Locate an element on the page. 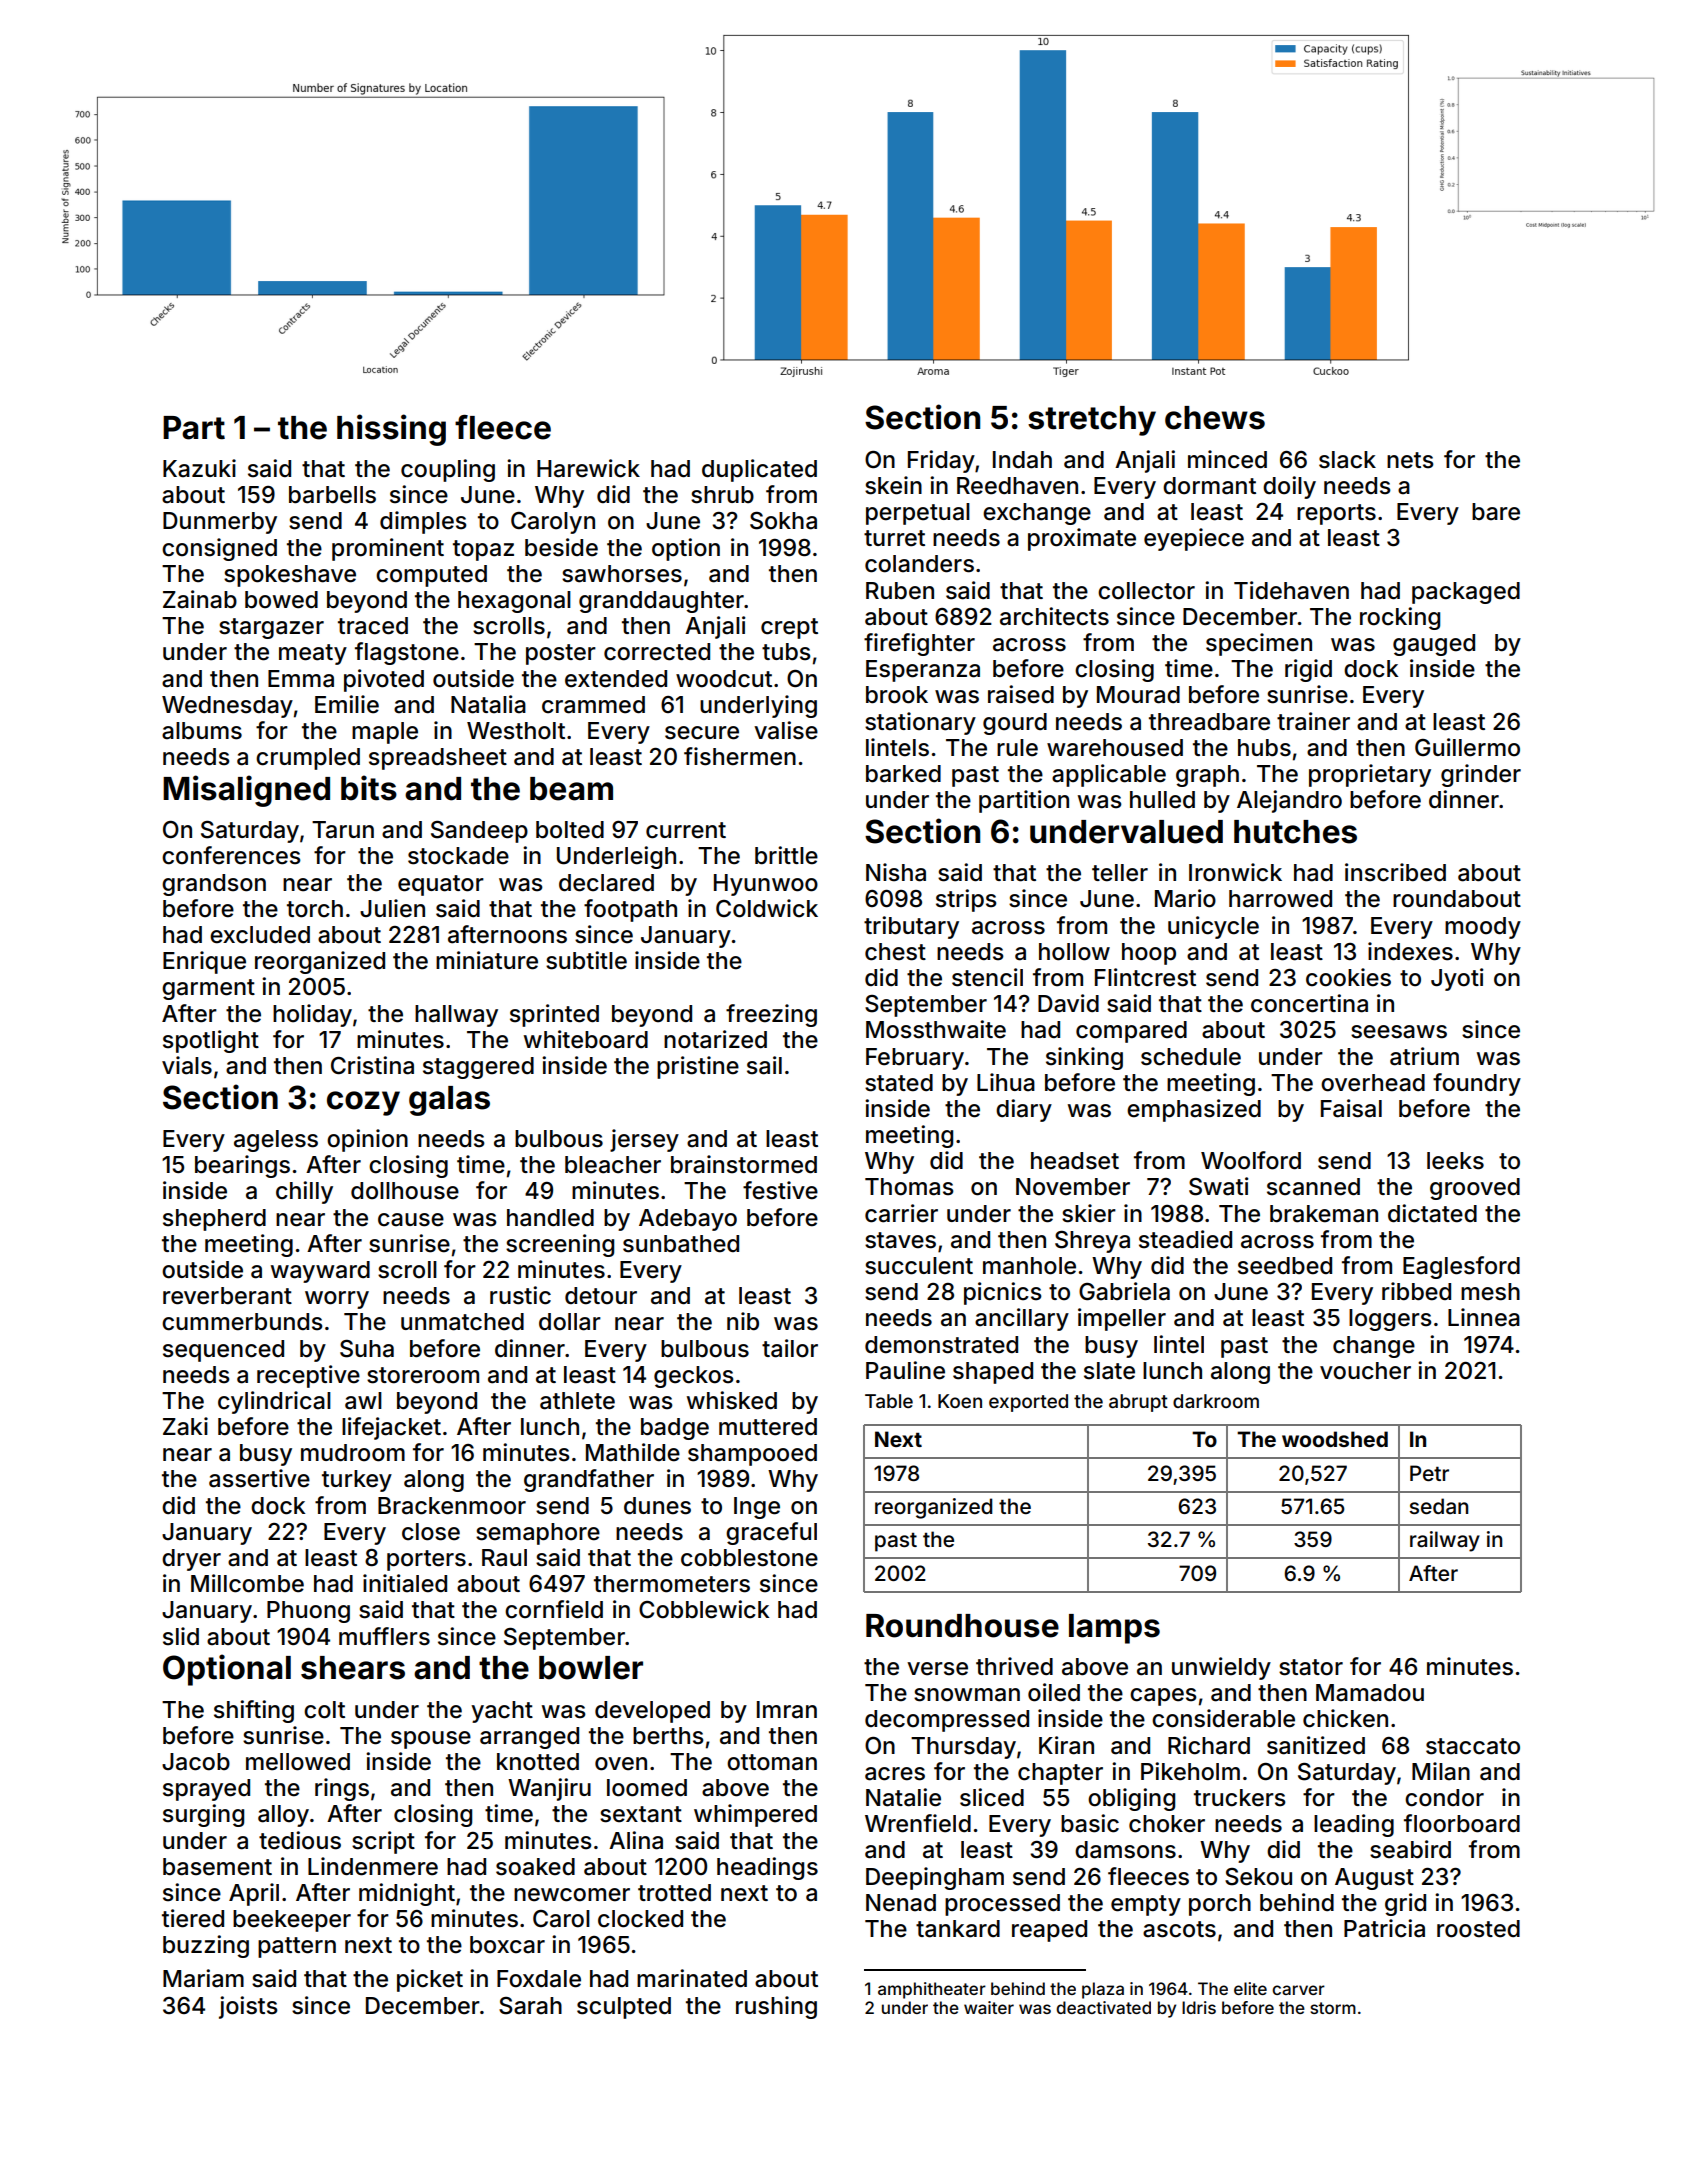 This document has height=2178, width=1683. barbells is located at coordinates (332, 495).
